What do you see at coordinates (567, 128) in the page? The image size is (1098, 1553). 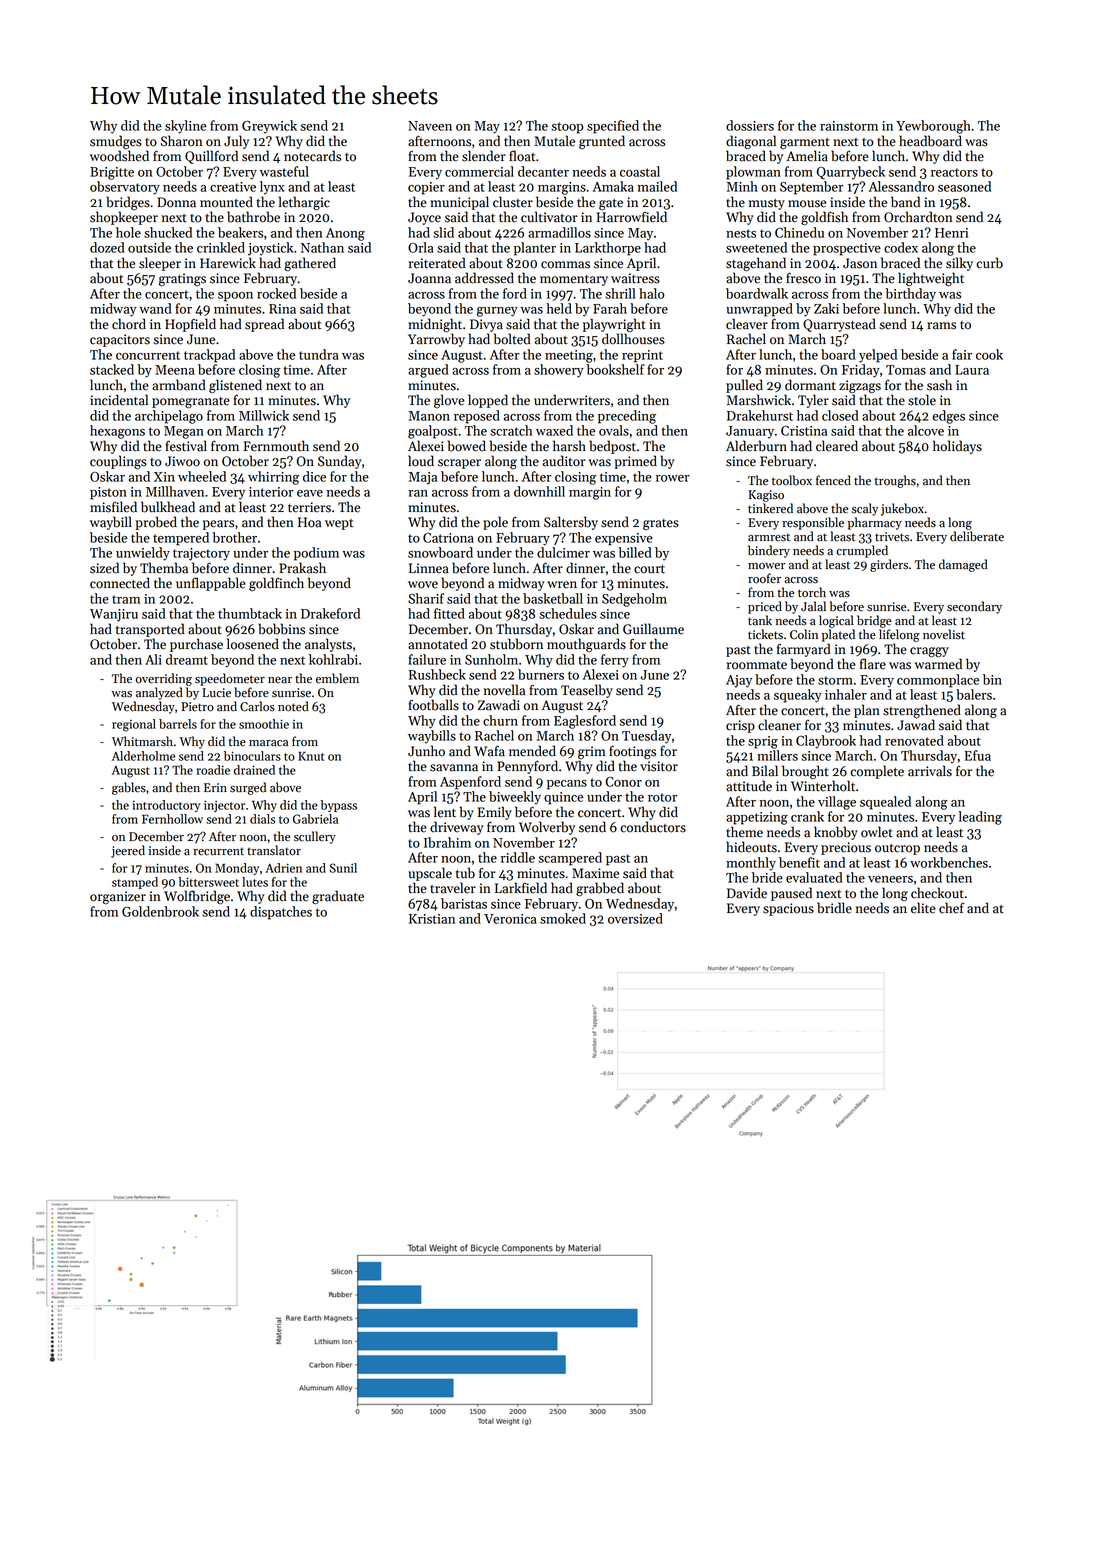 I see `stoop` at bounding box center [567, 128].
